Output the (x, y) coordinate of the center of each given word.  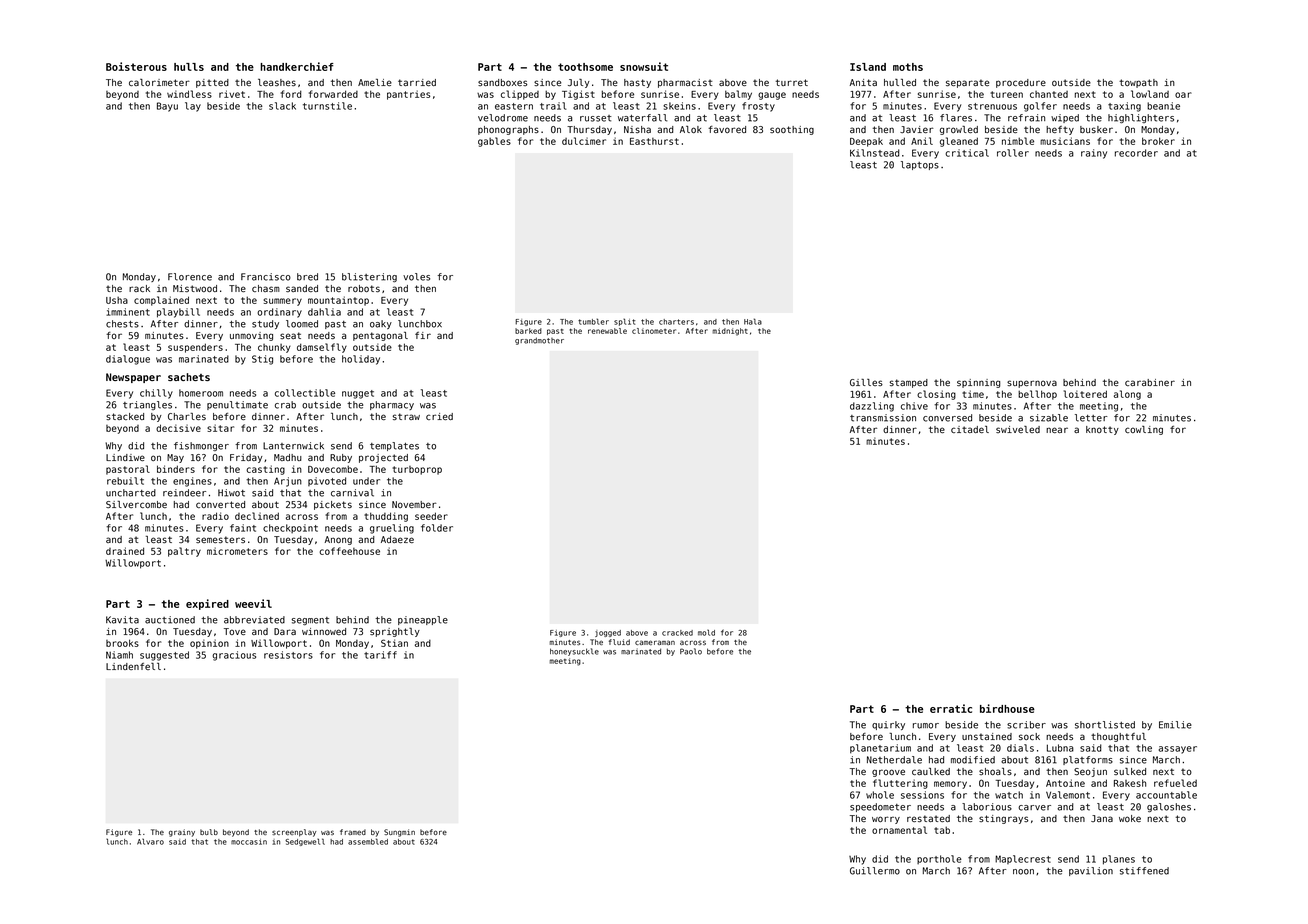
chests (122, 324)
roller (1013, 153)
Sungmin (399, 833)
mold (706, 633)
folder (437, 528)
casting (265, 470)
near (1057, 430)
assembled (368, 841)
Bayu (167, 107)
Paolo (691, 651)
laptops (920, 165)
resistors (288, 655)
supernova (1032, 384)
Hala (753, 321)
